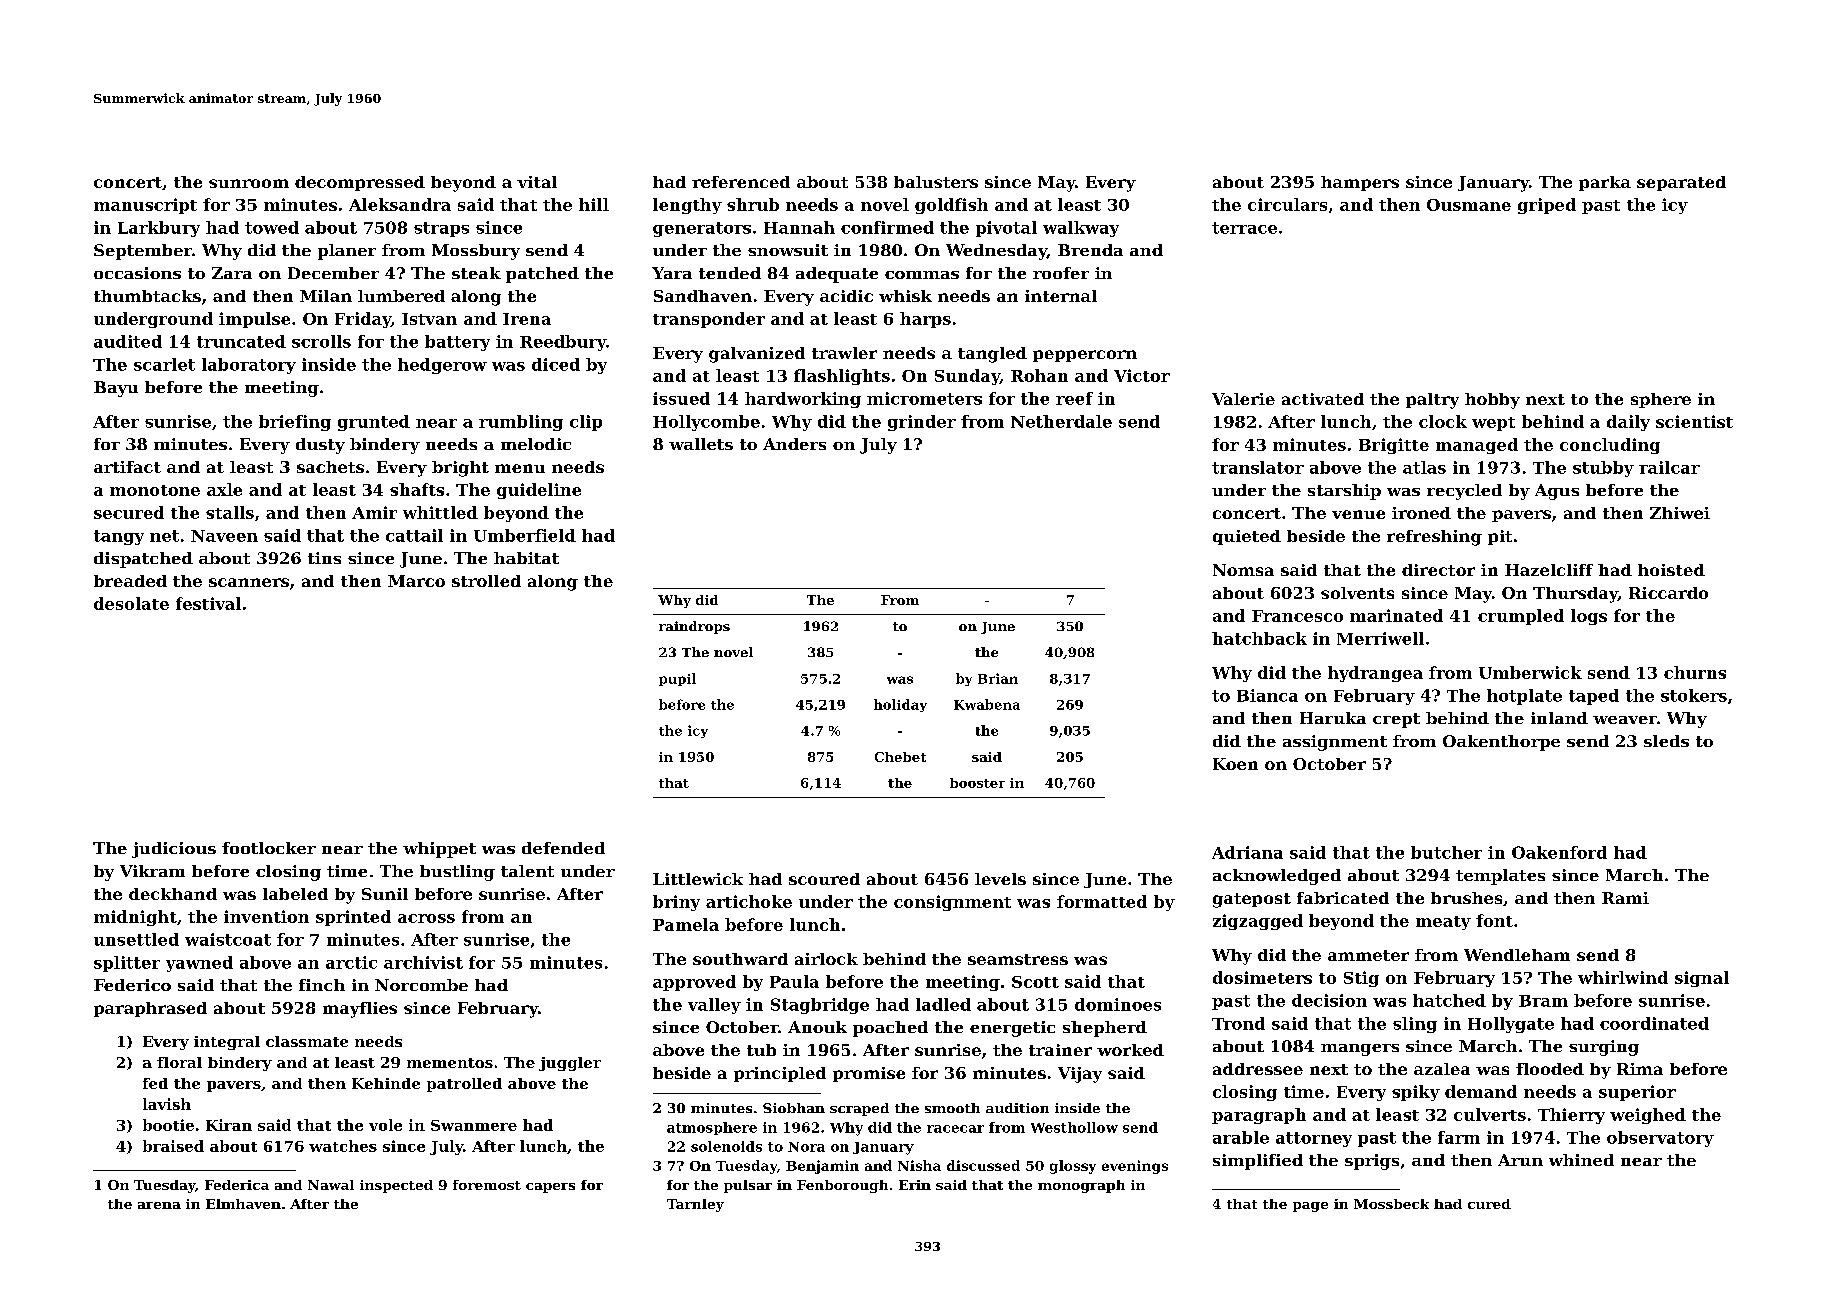 Image resolution: width=1829 pixels, height=1293 pixels. I want to click on formatted, so click(1102, 901).
